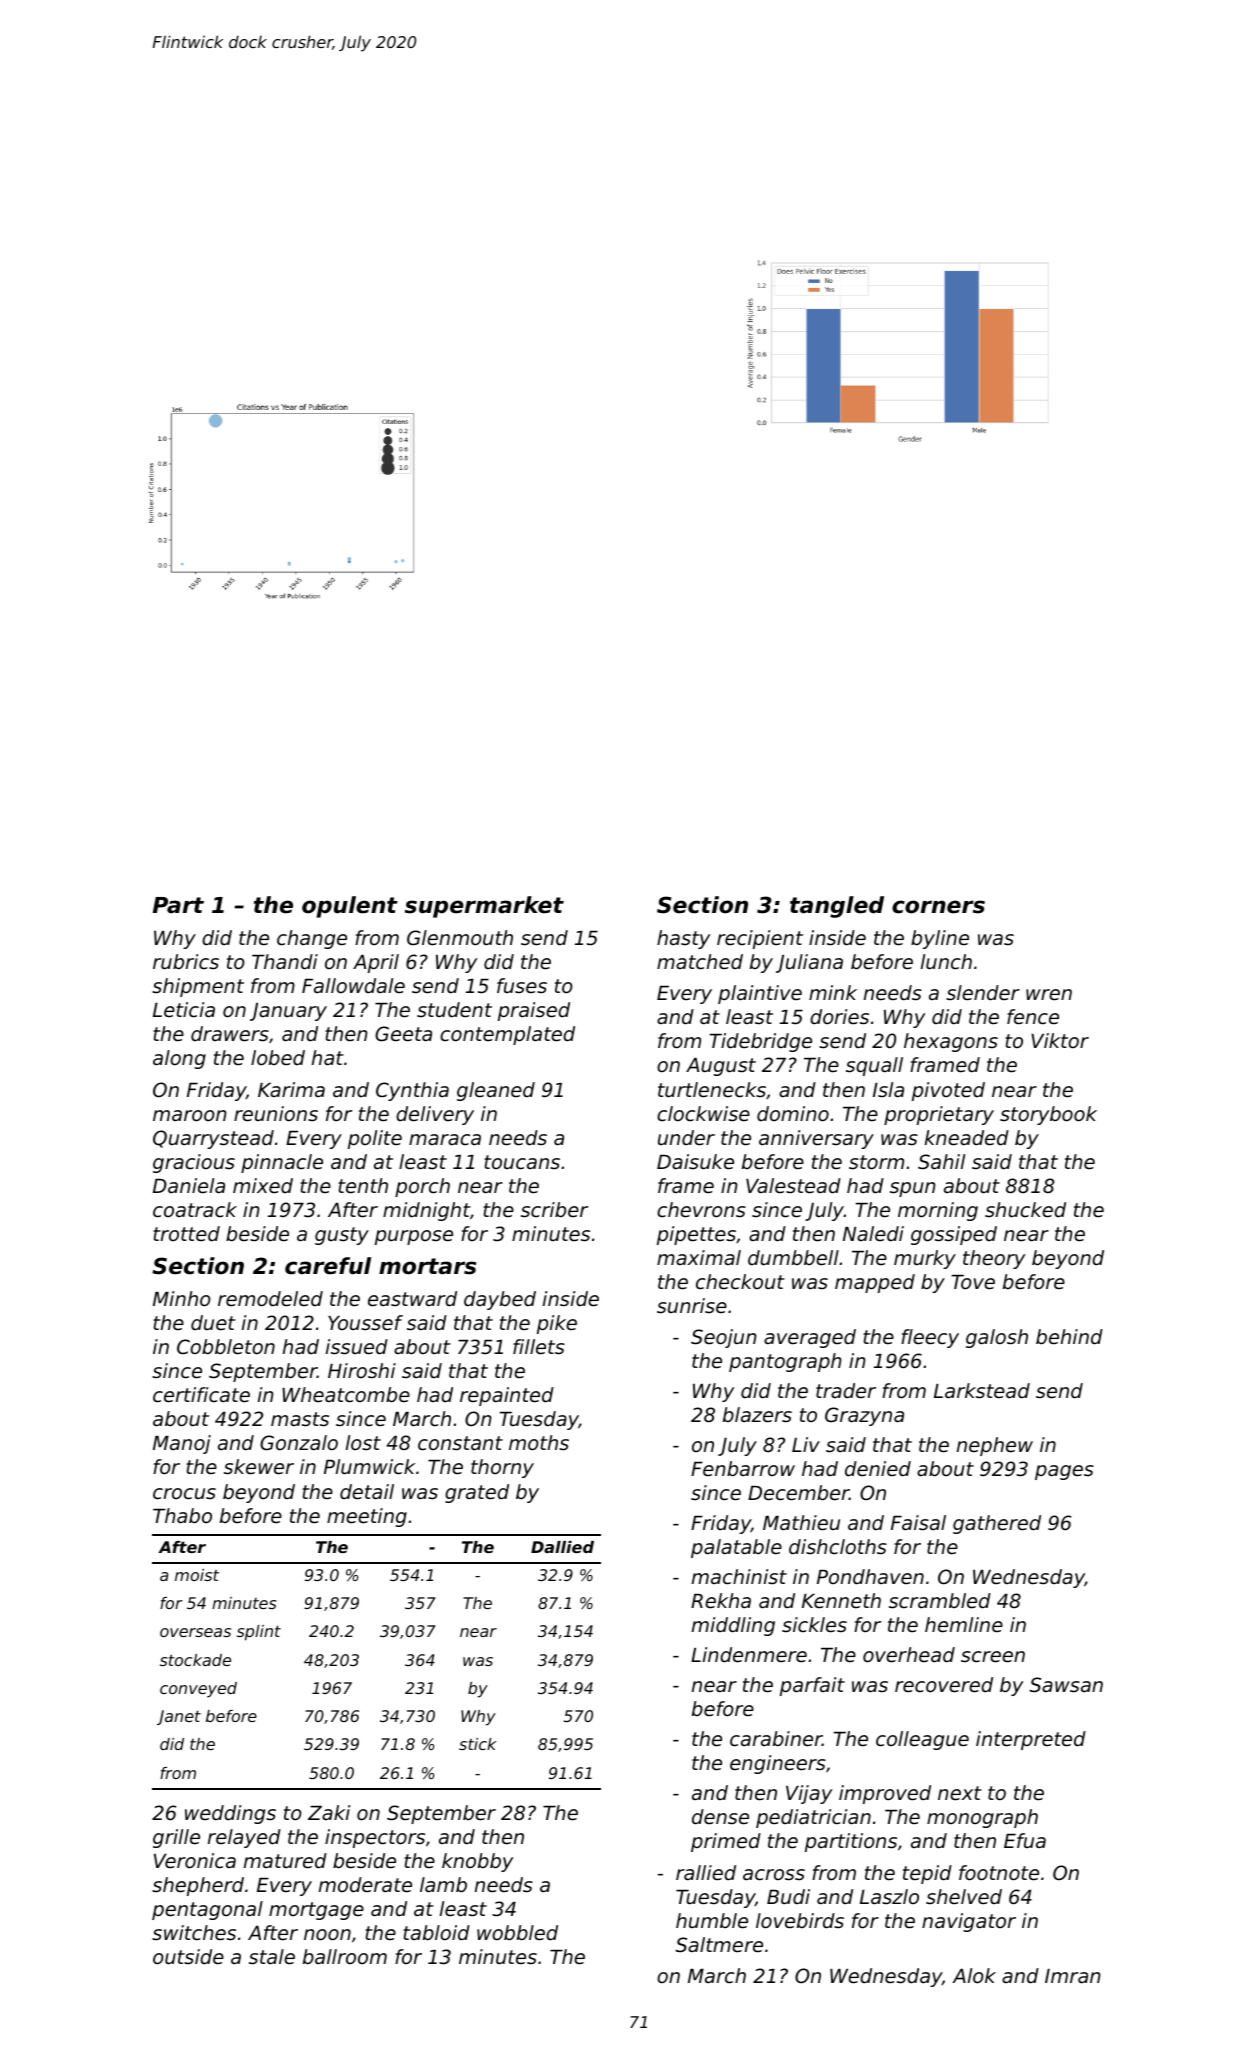 This screenshot has height=2072, width=1258. What do you see at coordinates (412, 1091) in the screenshot?
I see `Cynthia` at bounding box center [412, 1091].
